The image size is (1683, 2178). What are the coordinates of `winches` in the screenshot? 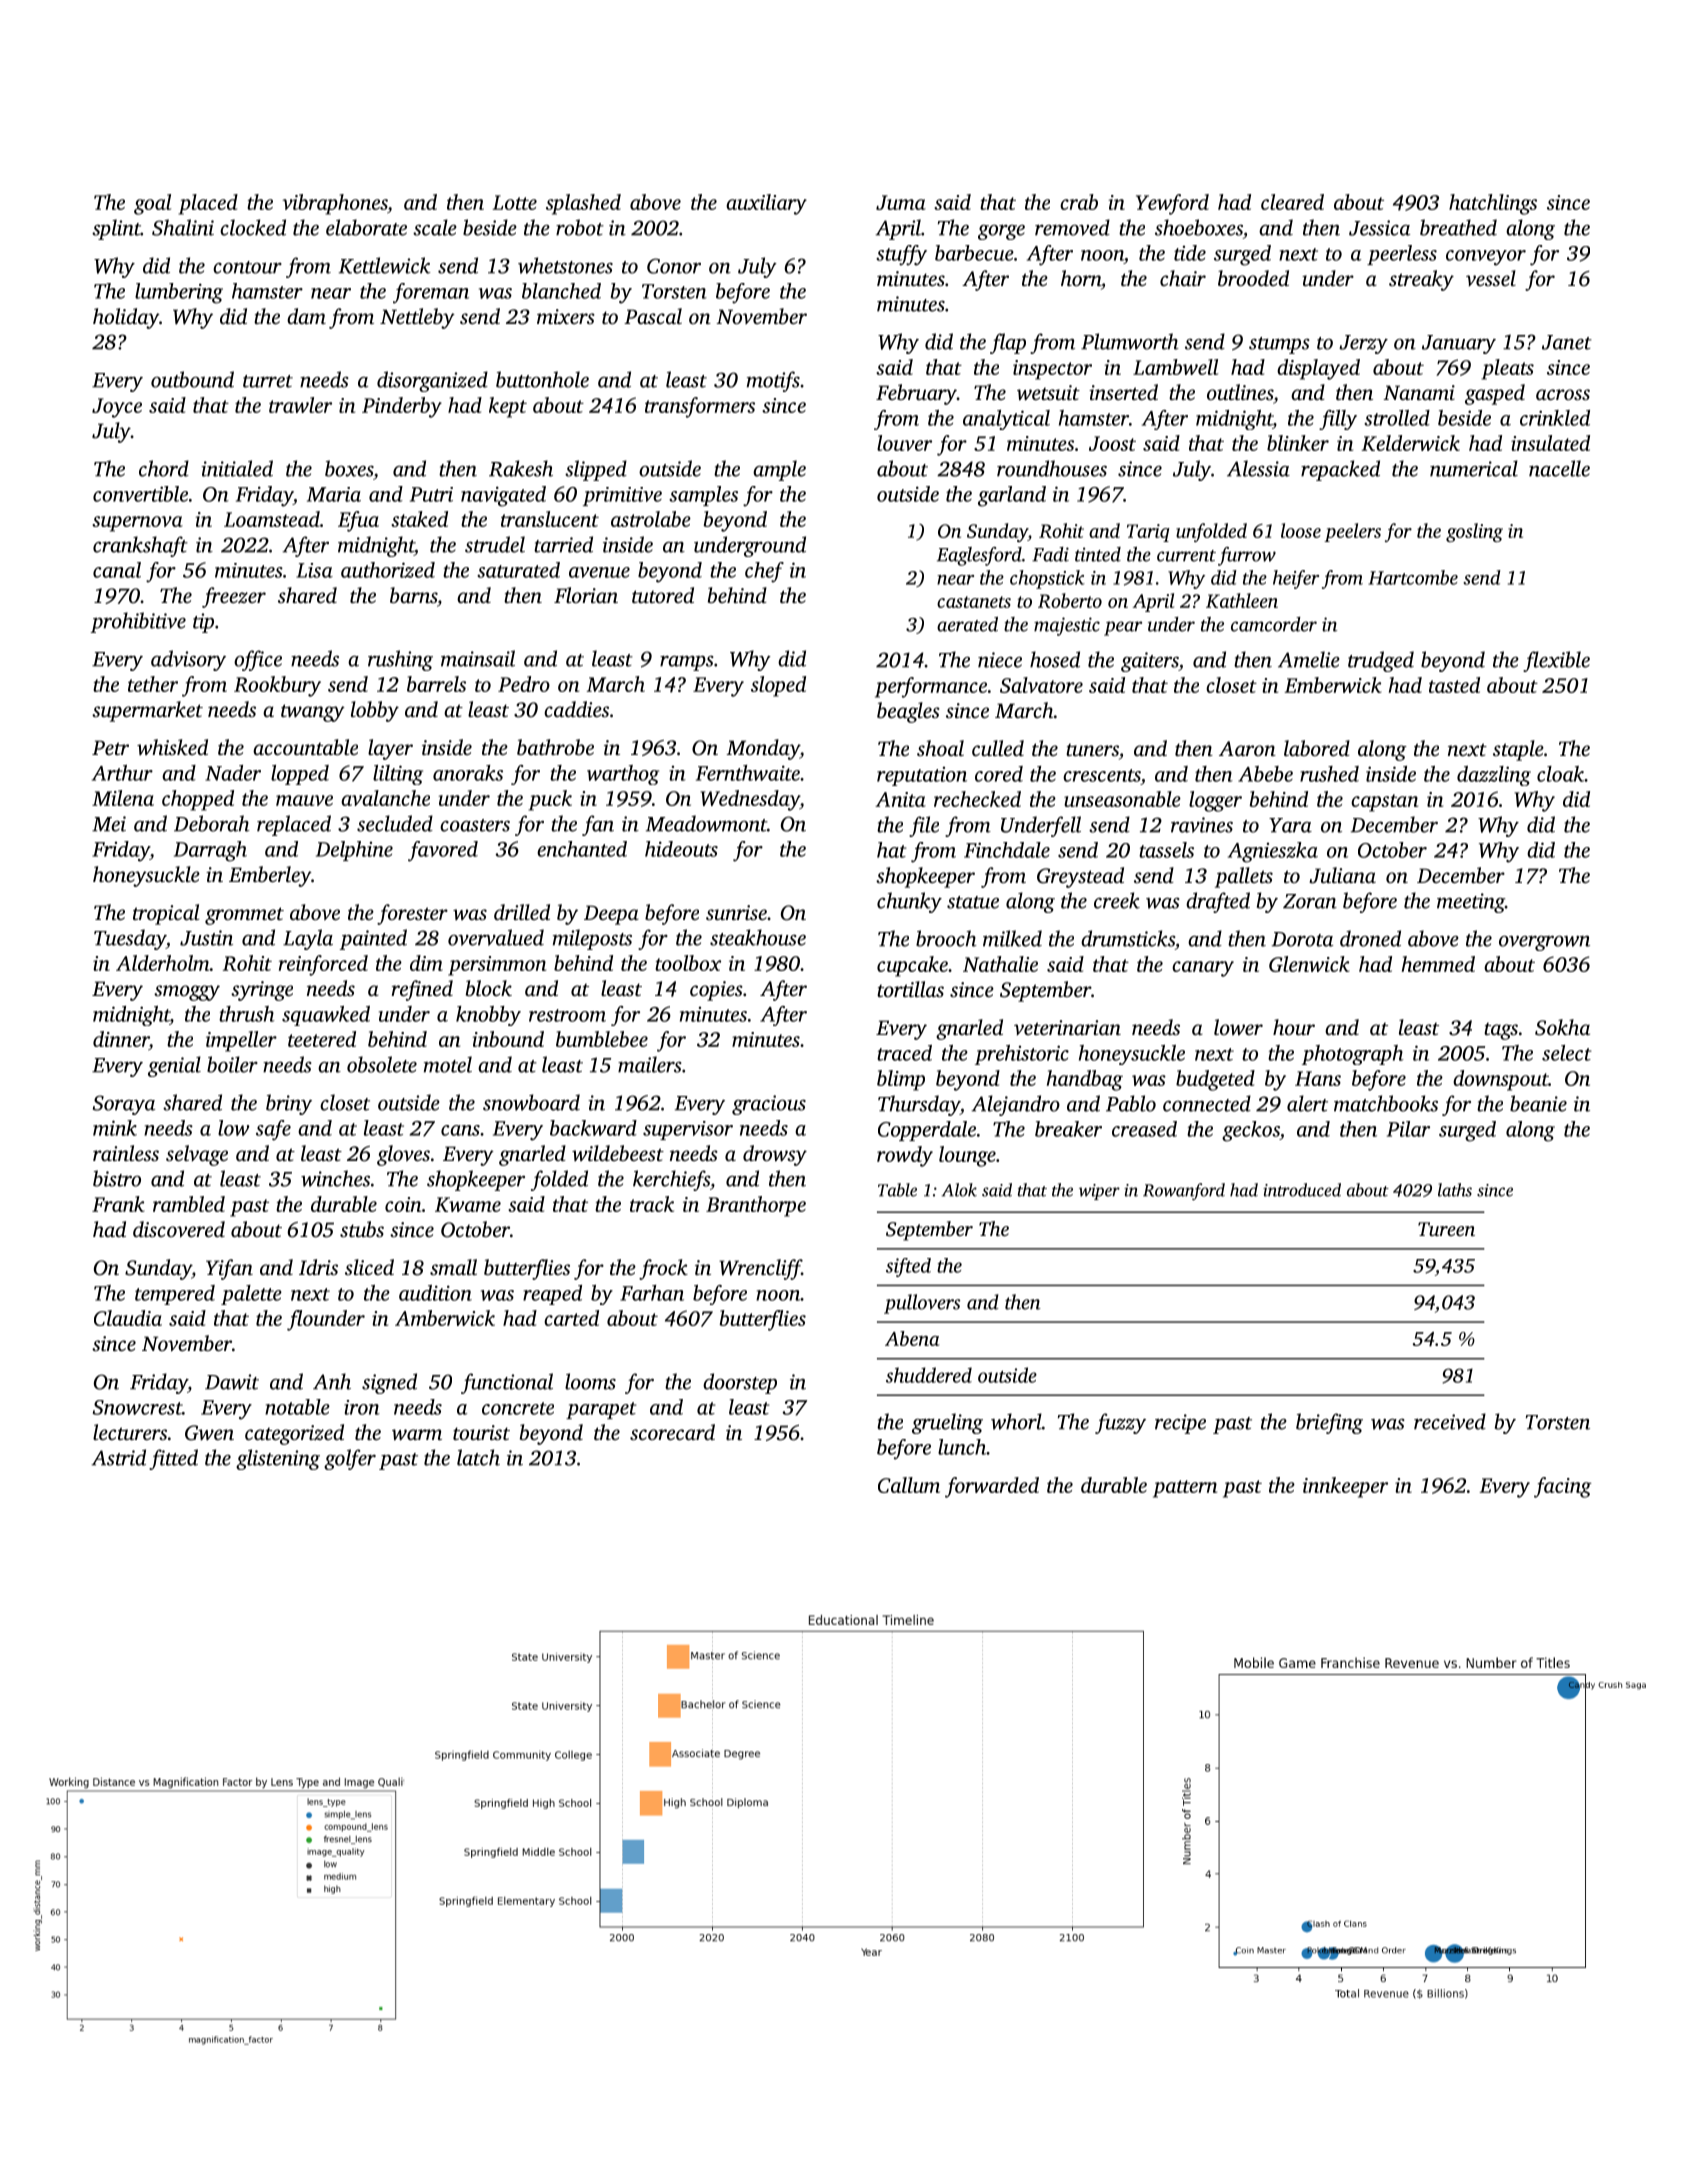 It's located at (335, 1178).
